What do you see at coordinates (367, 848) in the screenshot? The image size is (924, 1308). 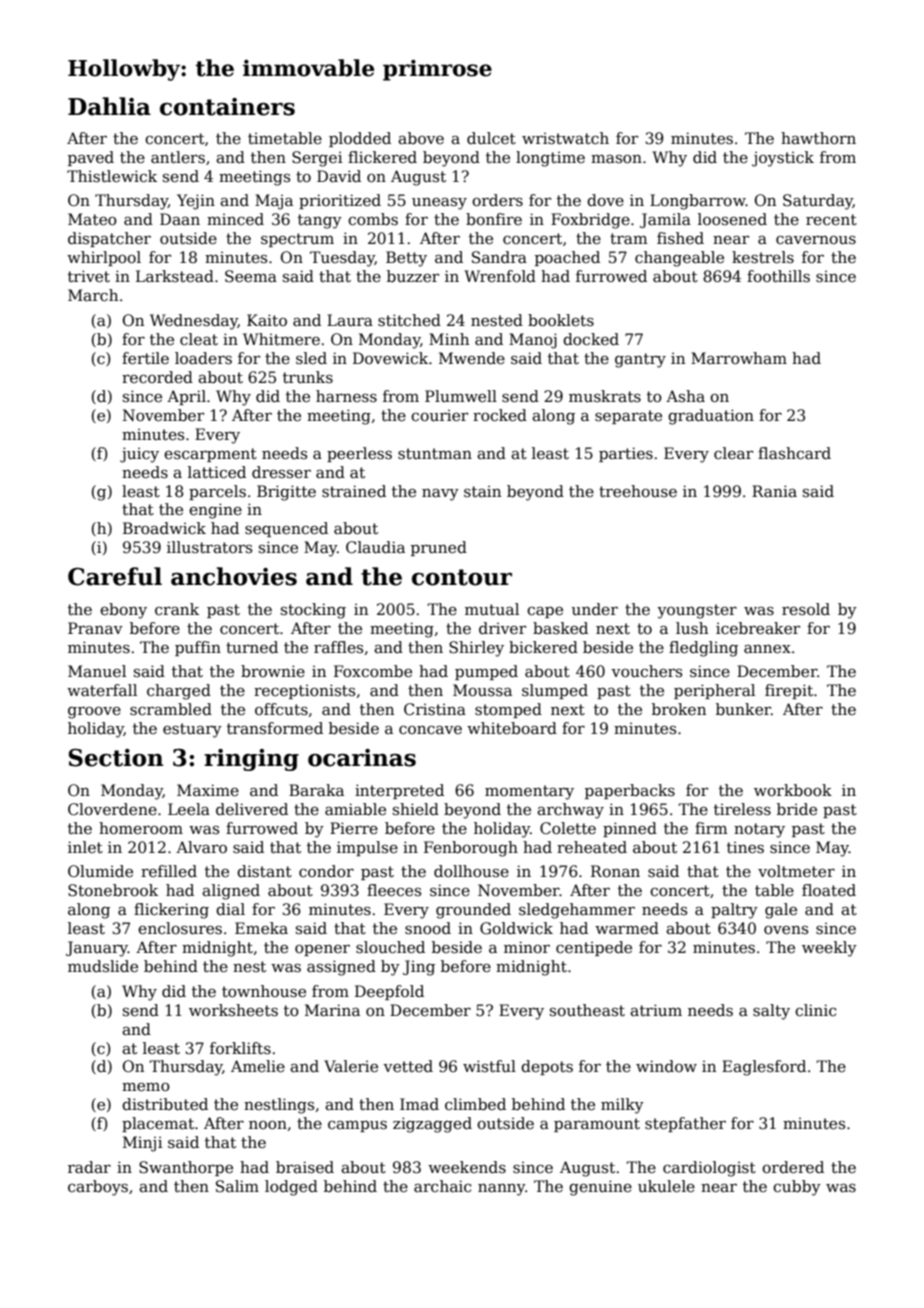 I see `impulse` at bounding box center [367, 848].
